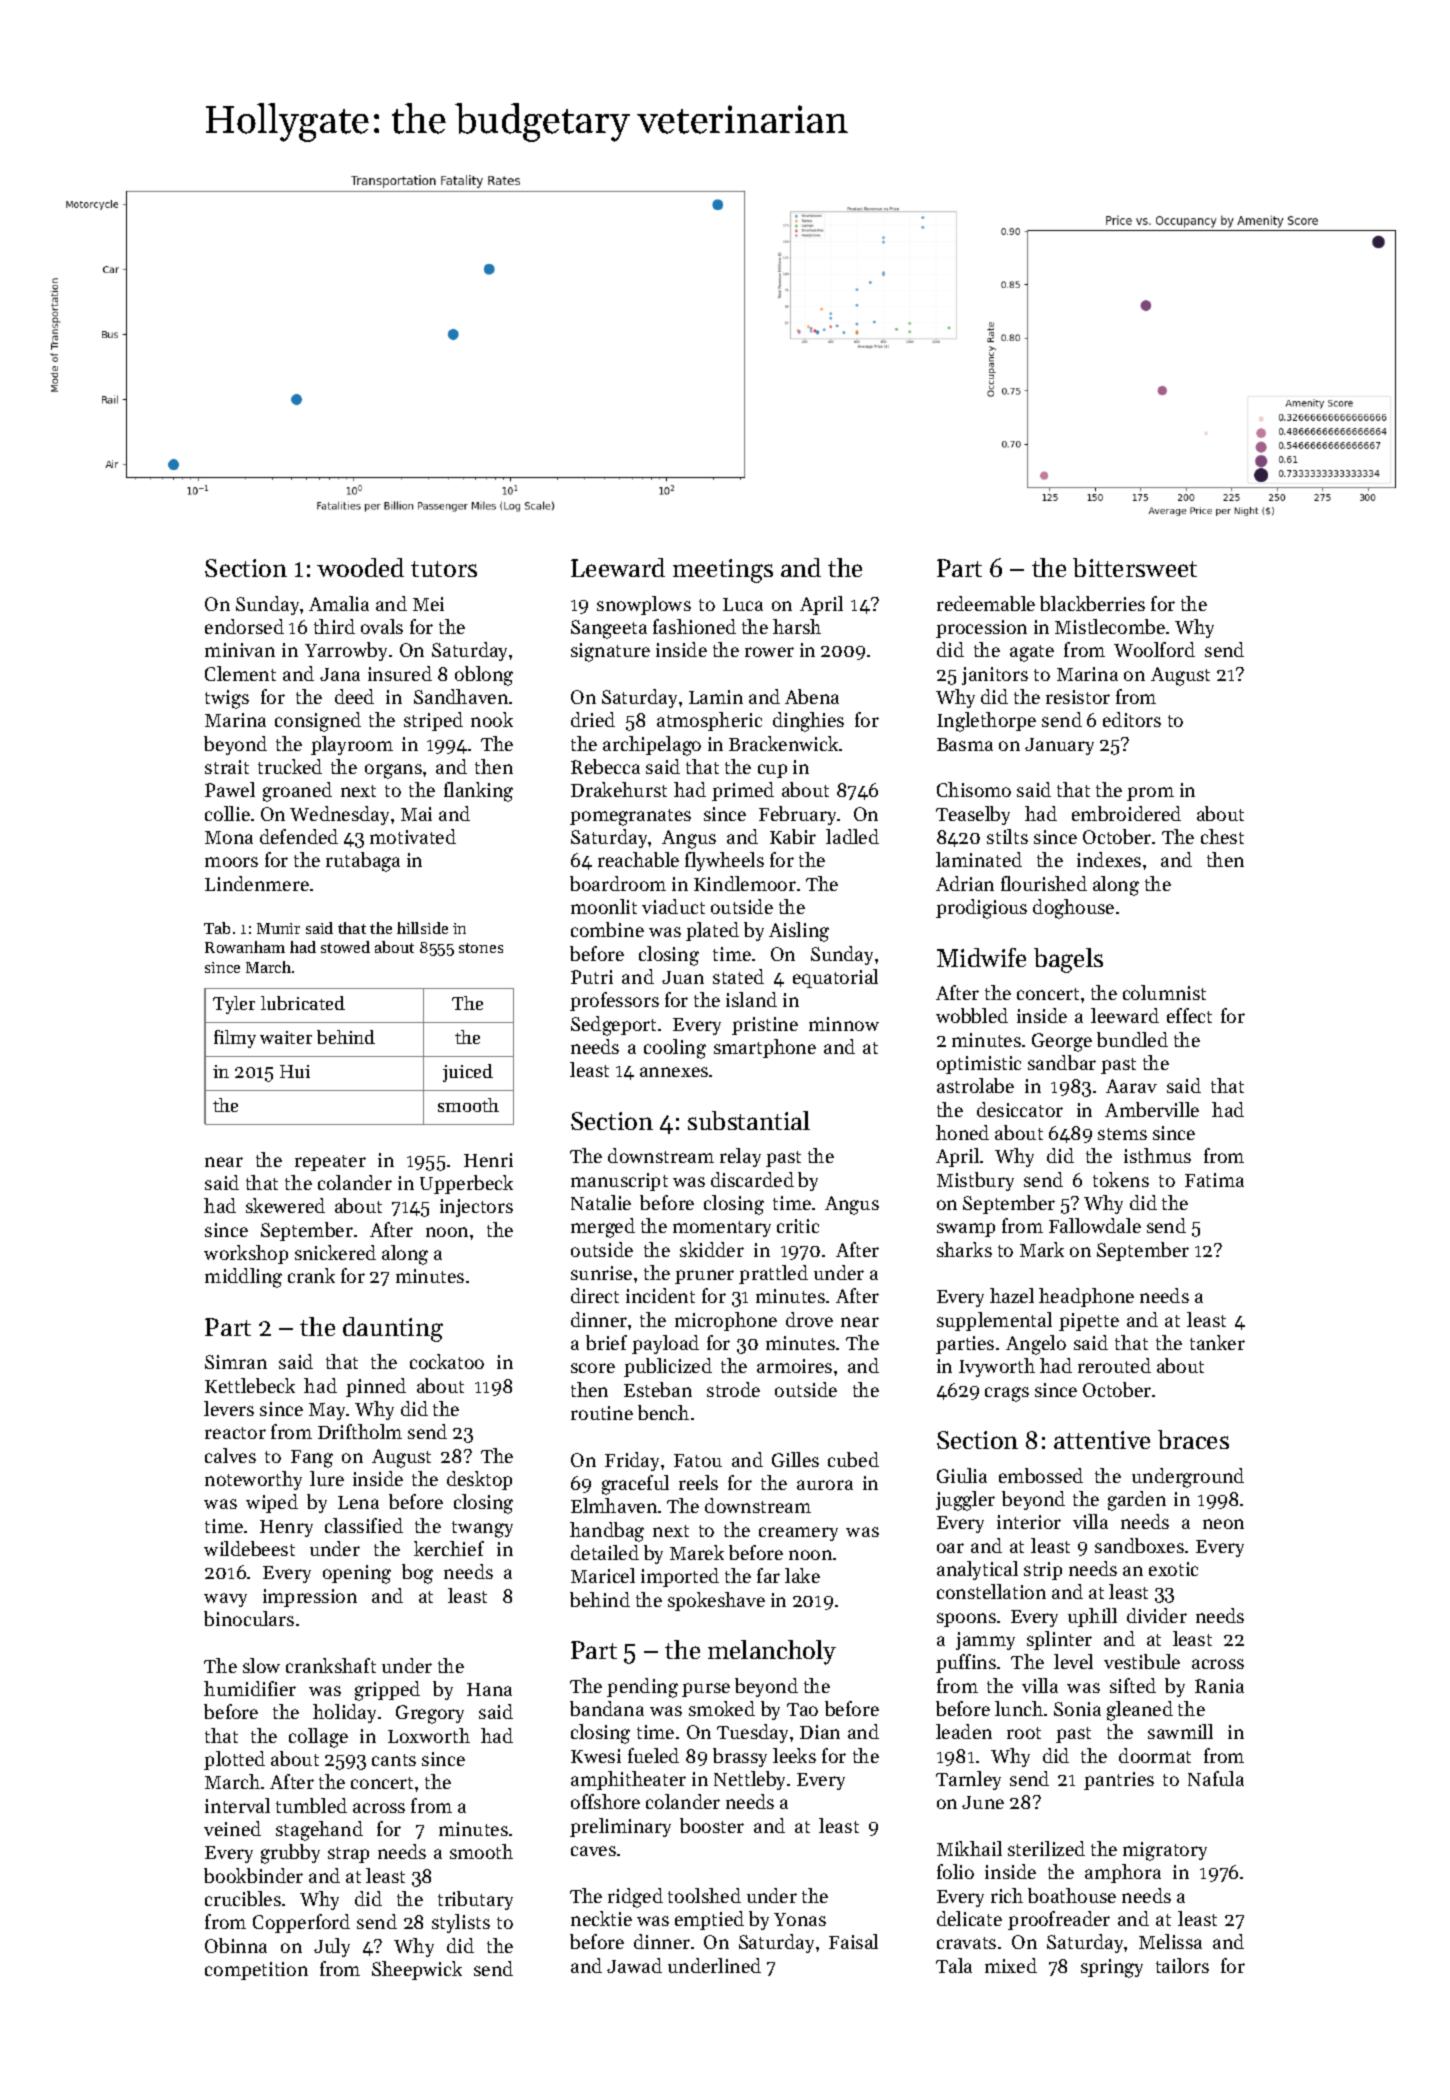  Describe the element at coordinates (709, 721) in the document. I see `atmospheric` at that location.
